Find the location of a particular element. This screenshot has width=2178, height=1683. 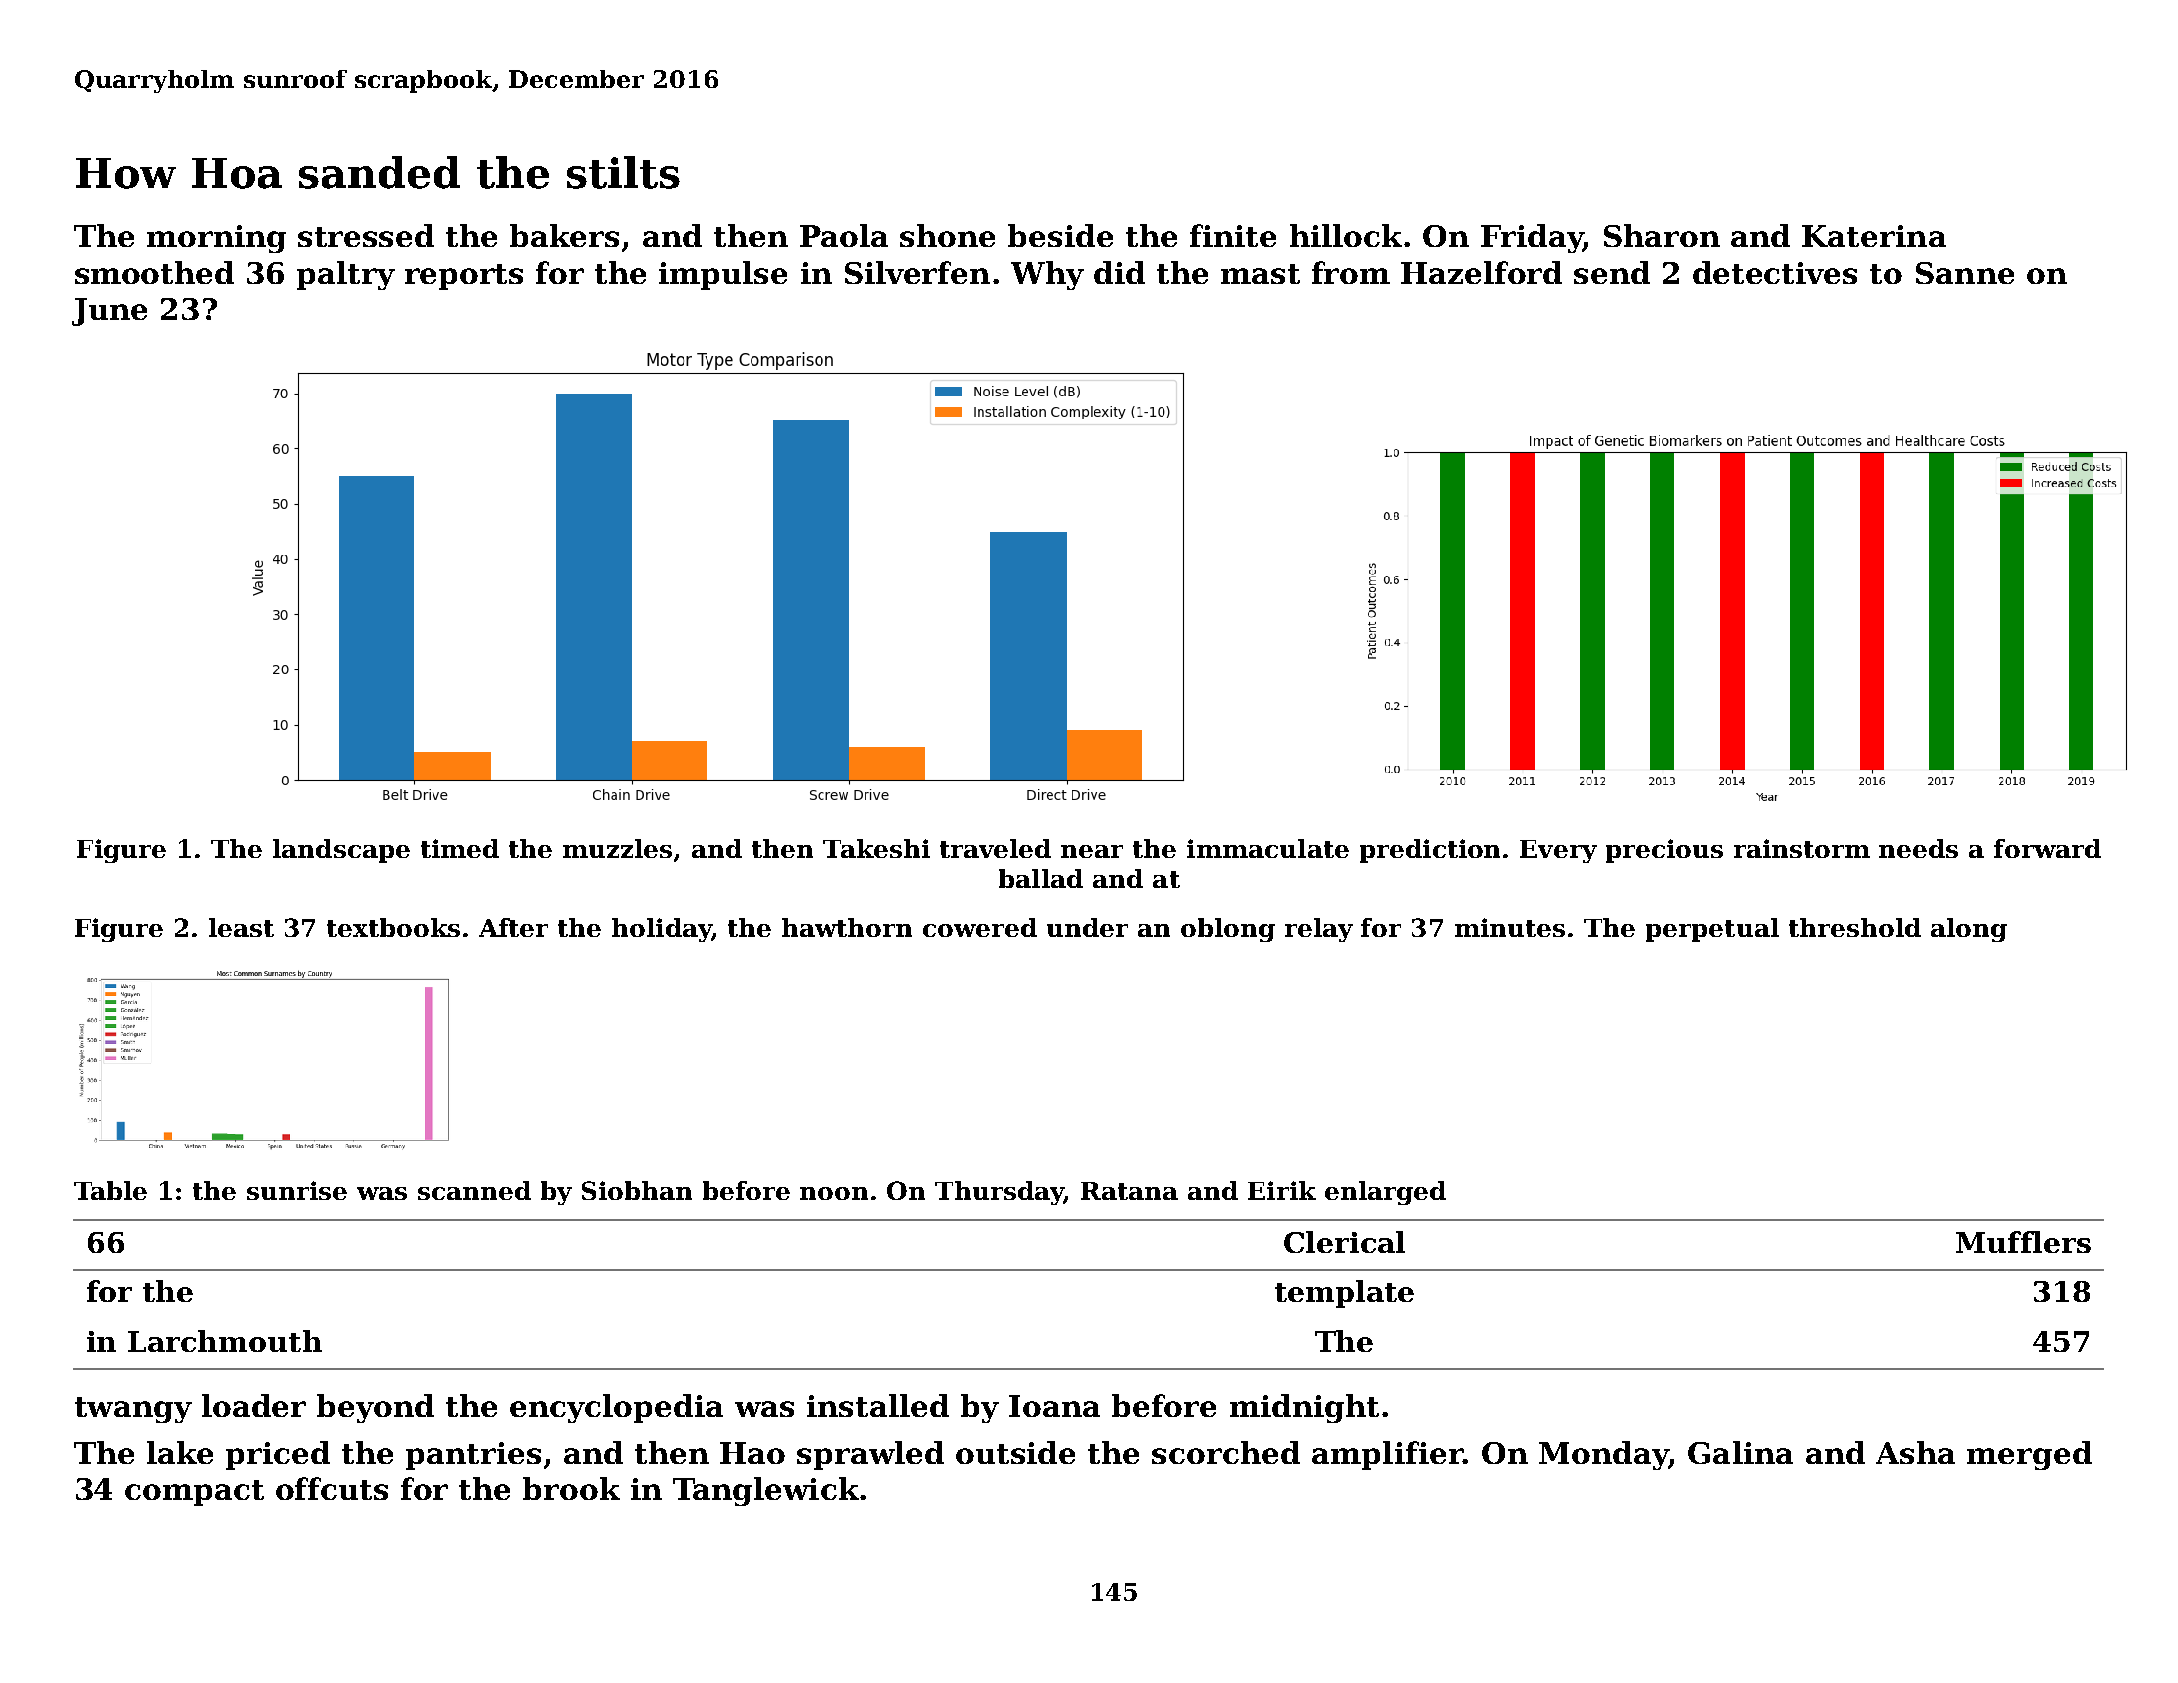

minutes is located at coordinates (1510, 927).
